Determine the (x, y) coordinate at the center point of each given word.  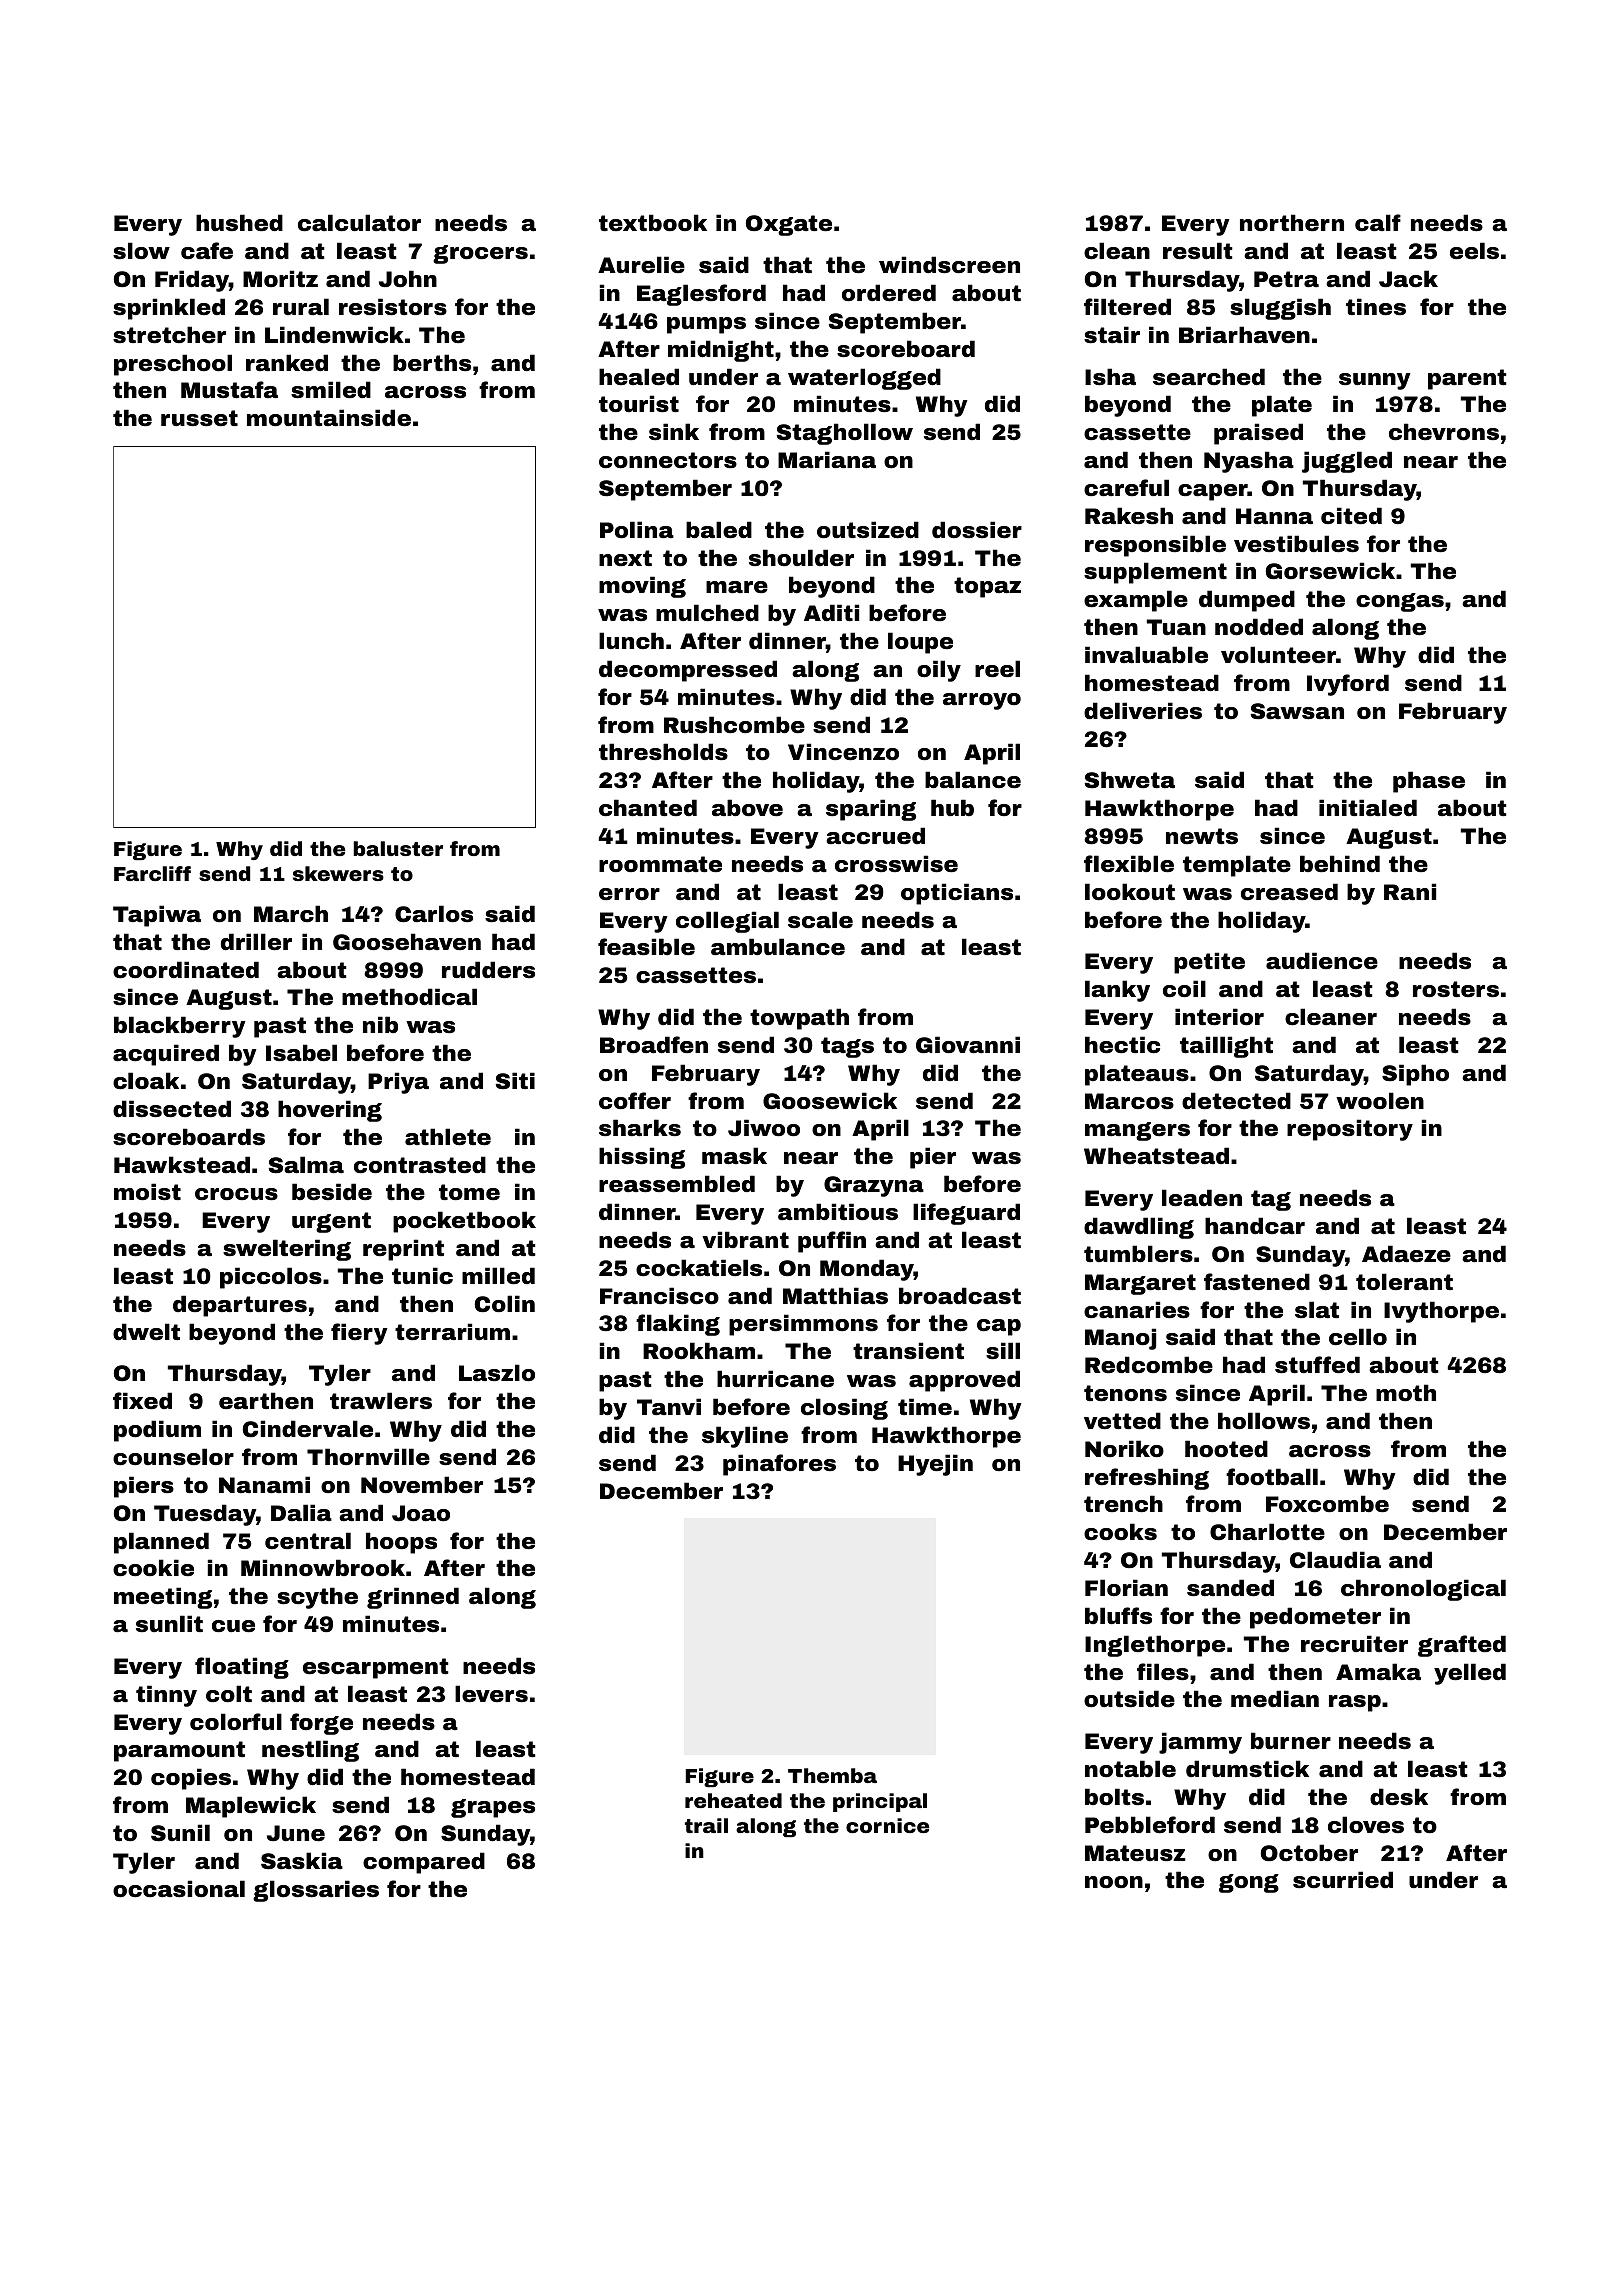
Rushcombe (734, 725)
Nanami (264, 1484)
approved (964, 1381)
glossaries (316, 1891)
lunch (631, 640)
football (1272, 1477)
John (408, 278)
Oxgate (789, 225)
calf (1378, 222)
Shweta (1130, 780)
